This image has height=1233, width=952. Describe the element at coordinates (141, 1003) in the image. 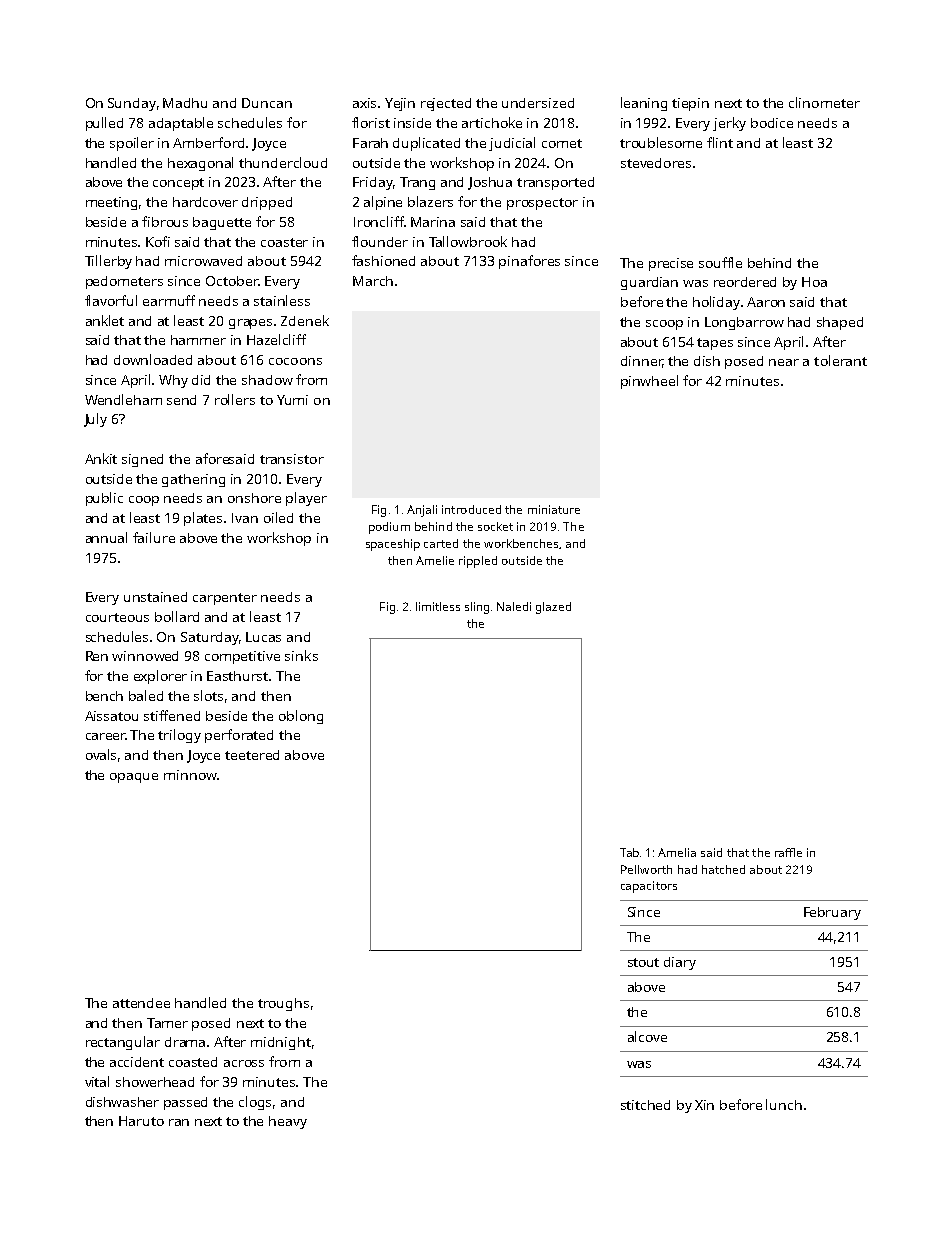

I see `attendee` at that location.
